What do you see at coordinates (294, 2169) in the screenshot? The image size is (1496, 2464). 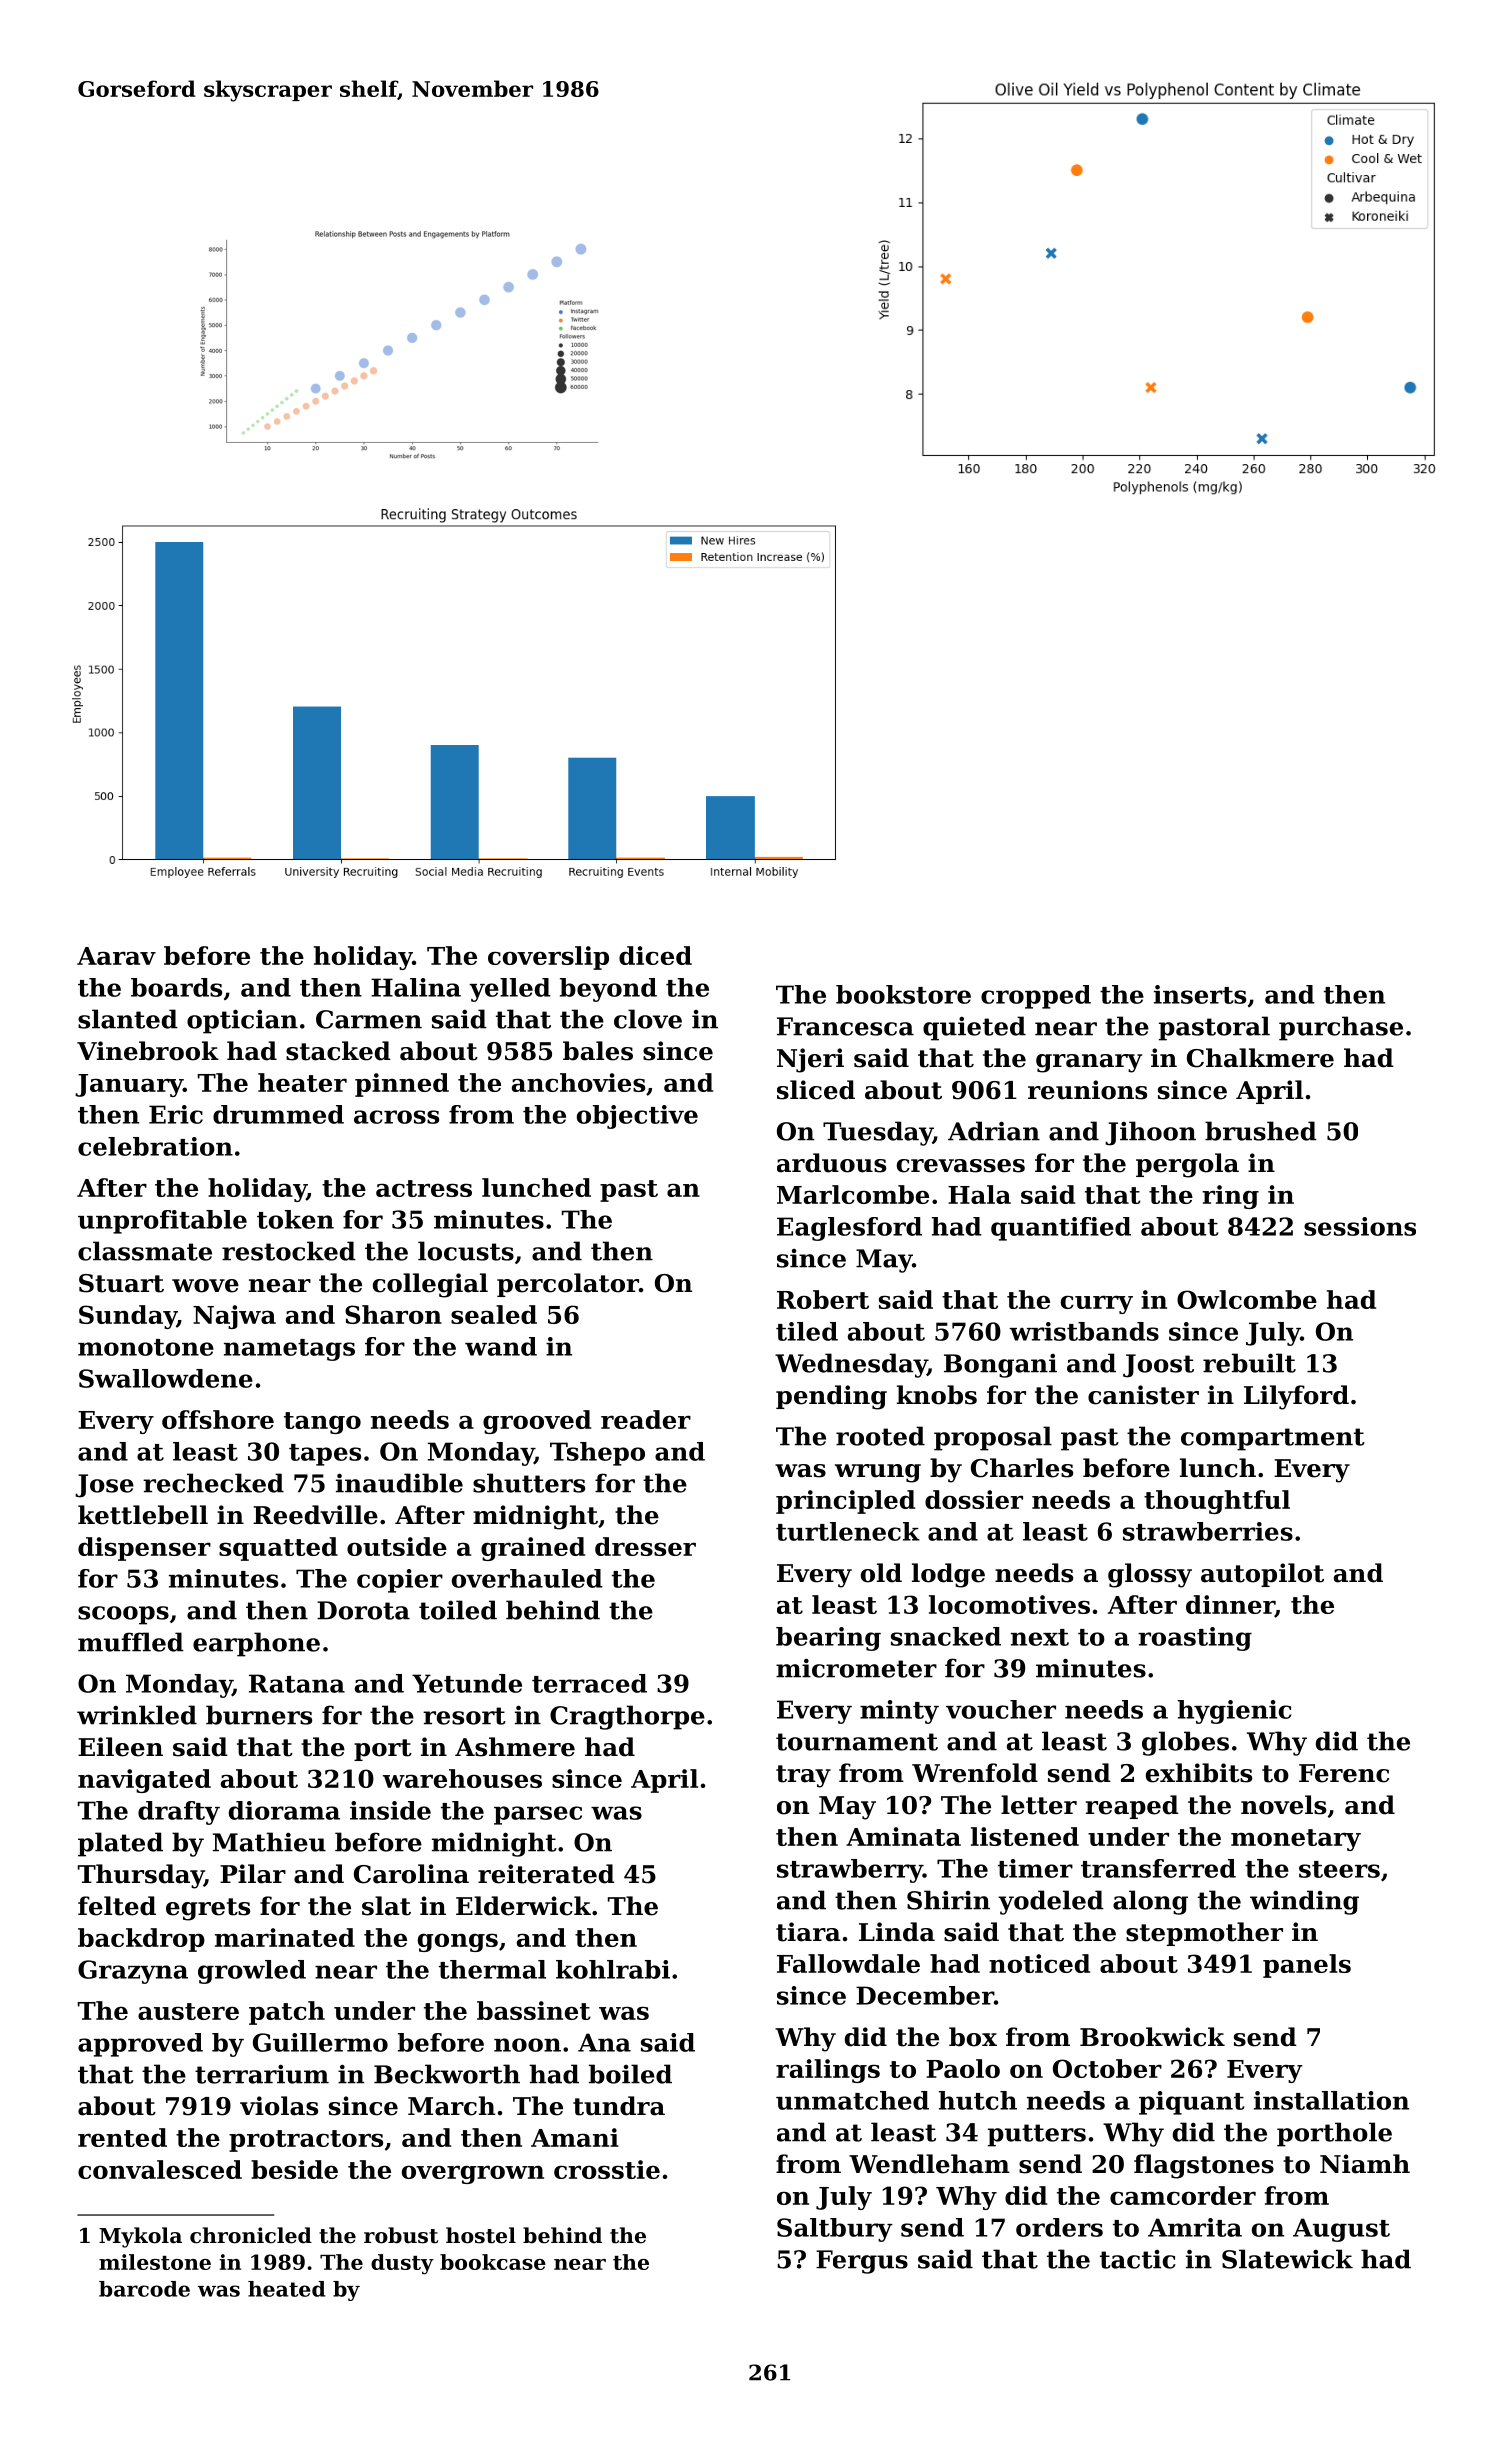 I see `beside` at bounding box center [294, 2169].
